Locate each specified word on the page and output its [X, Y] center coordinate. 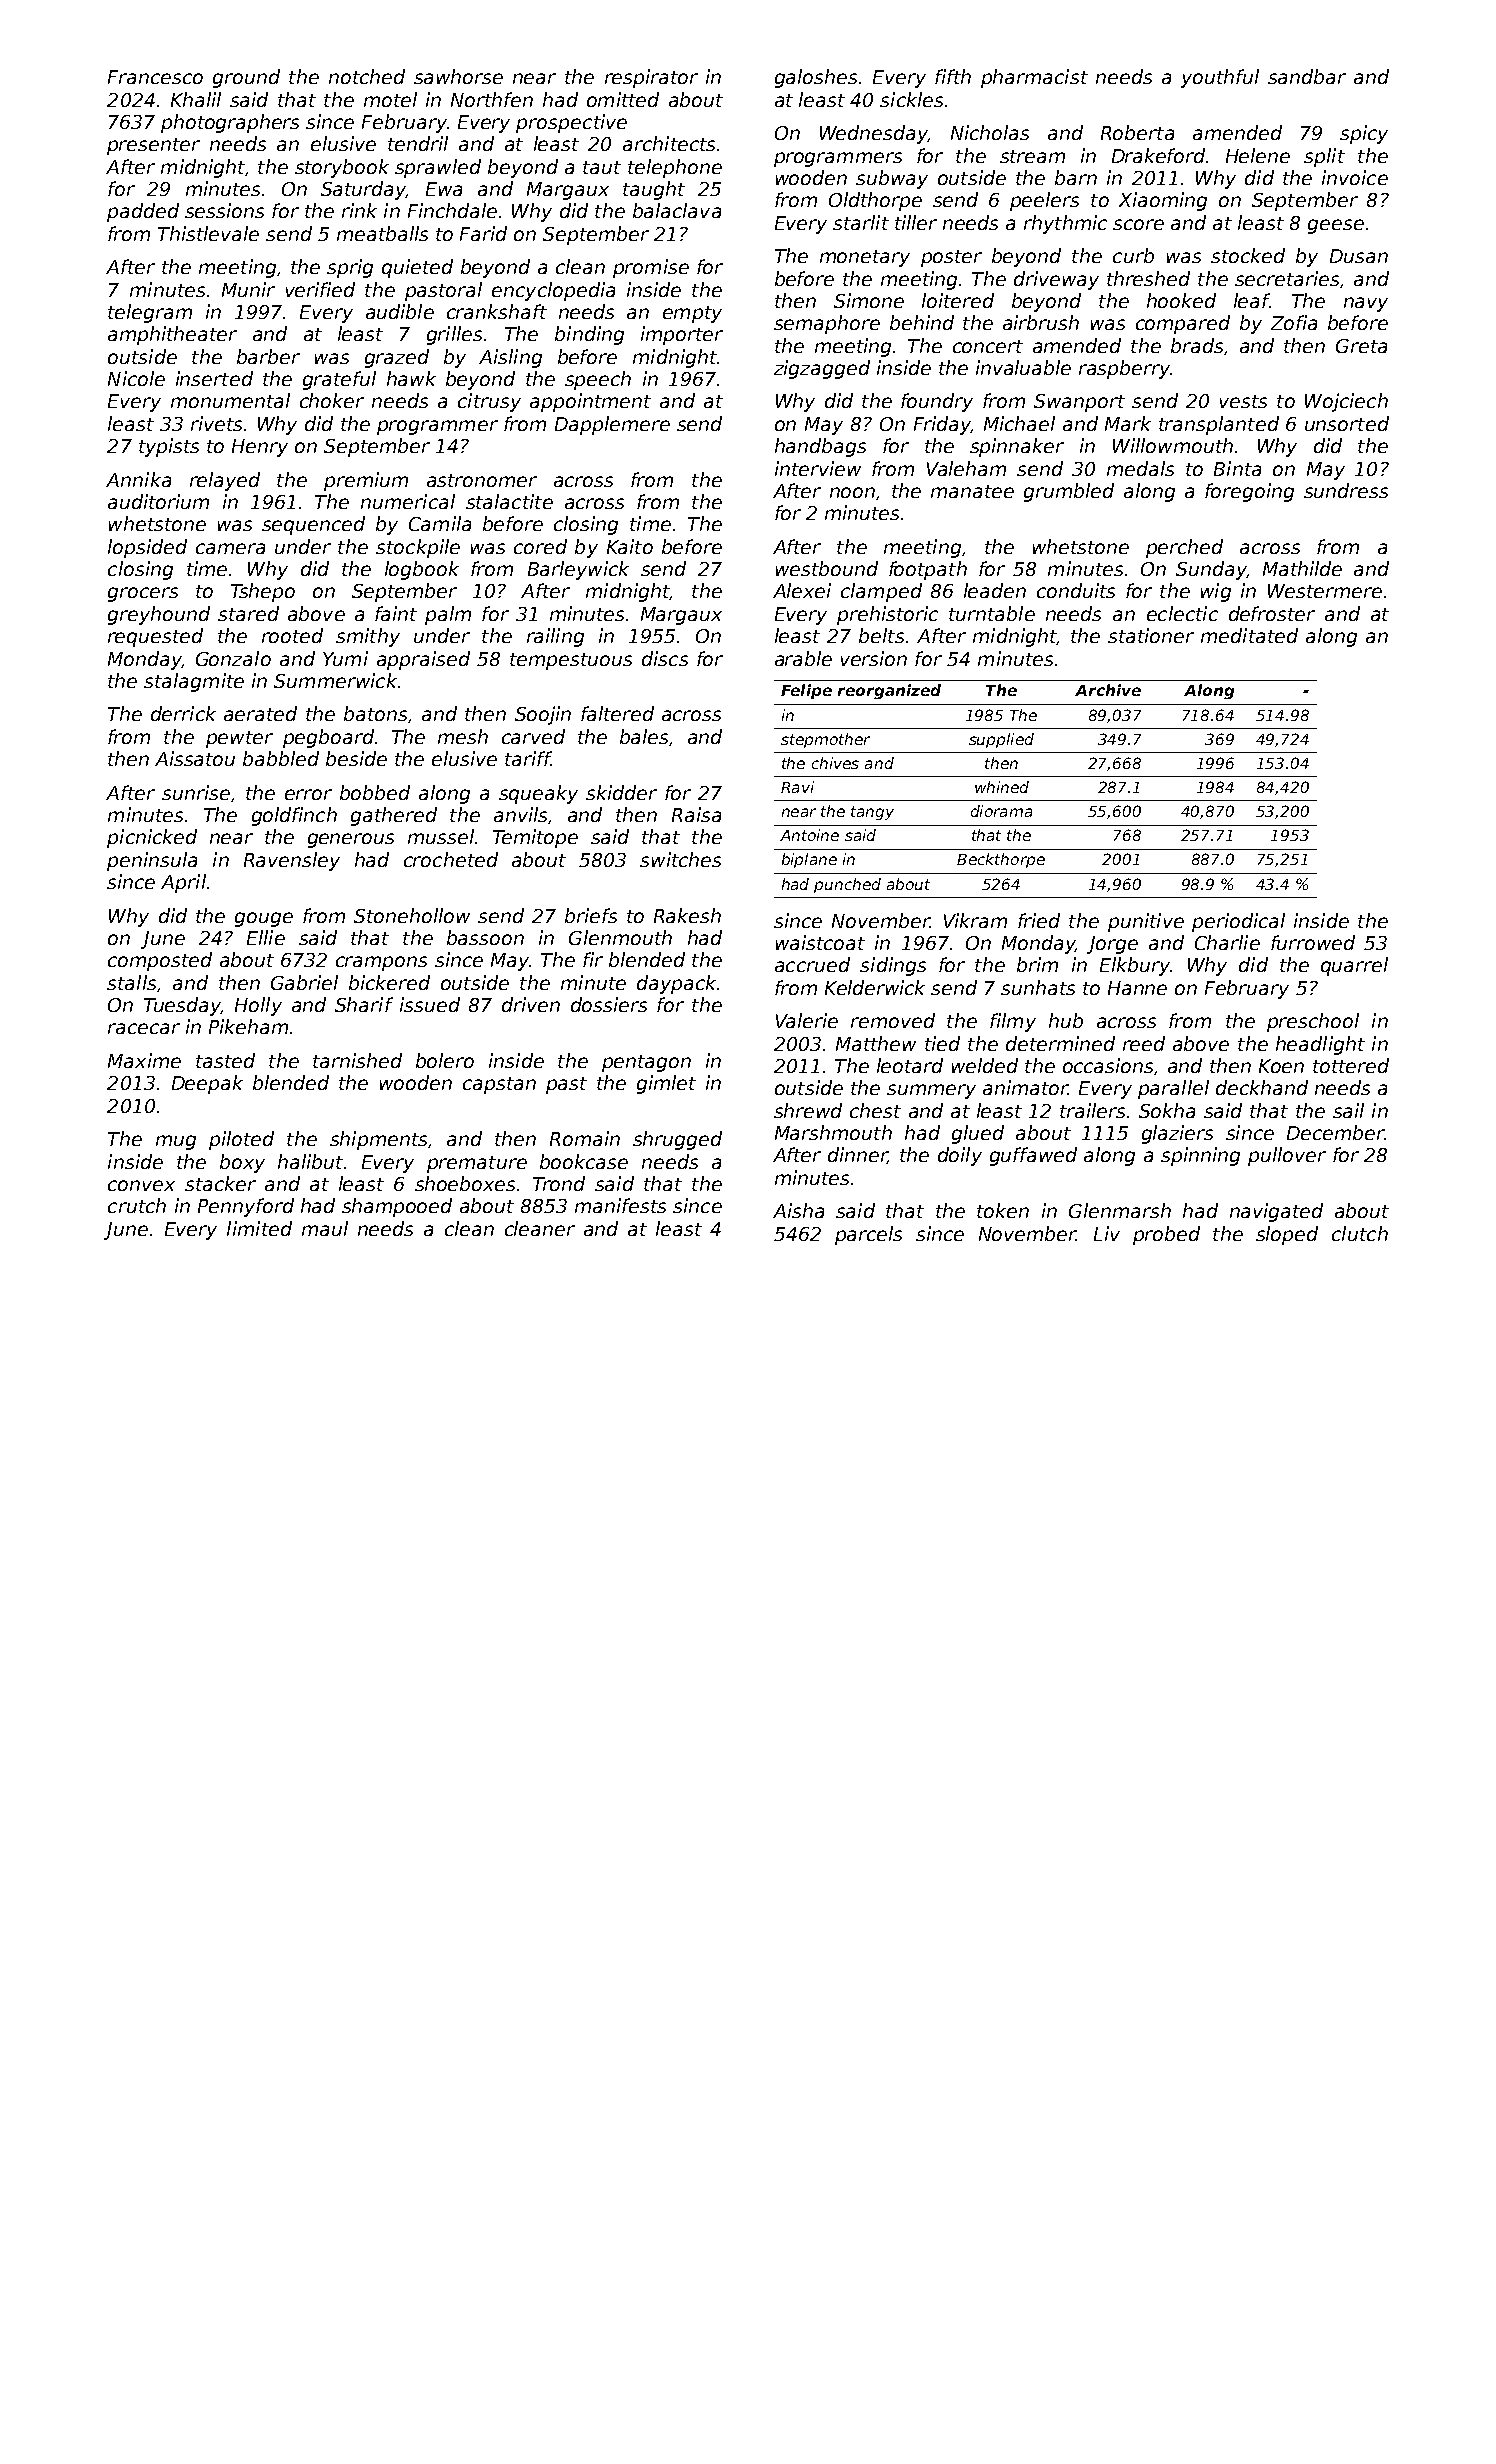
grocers [143, 594]
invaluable [1023, 367]
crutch [137, 1205]
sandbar [1307, 76]
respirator [651, 78]
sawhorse [458, 76]
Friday [942, 425]
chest [875, 1110]
